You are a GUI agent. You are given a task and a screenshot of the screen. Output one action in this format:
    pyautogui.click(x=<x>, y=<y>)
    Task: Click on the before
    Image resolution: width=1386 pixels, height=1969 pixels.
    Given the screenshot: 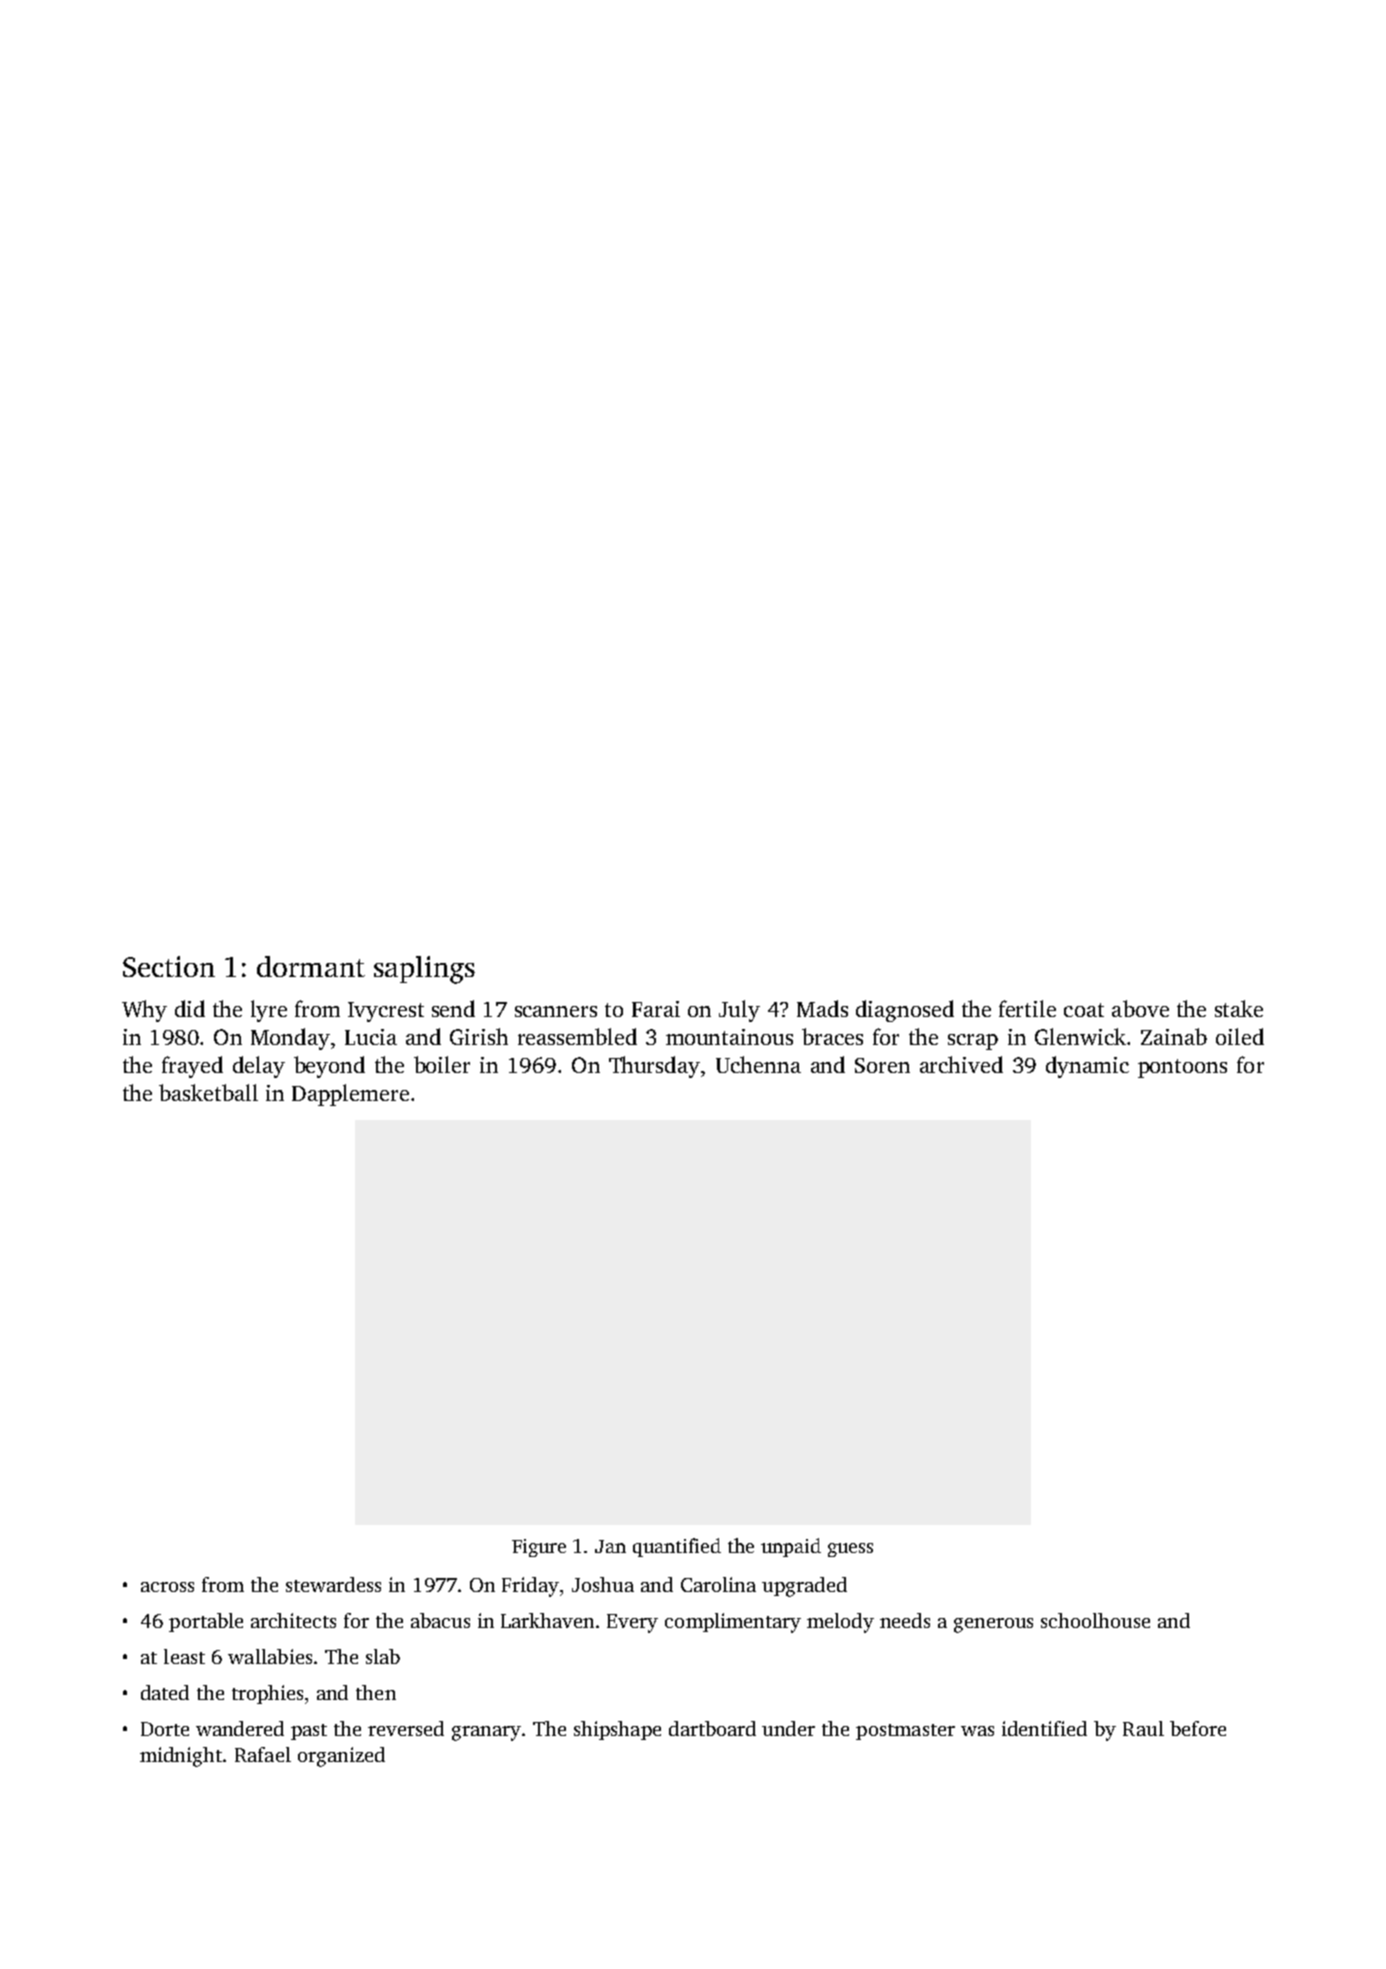 What is the action you would take?
    pyautogui.click(x=1198, y=1728)
